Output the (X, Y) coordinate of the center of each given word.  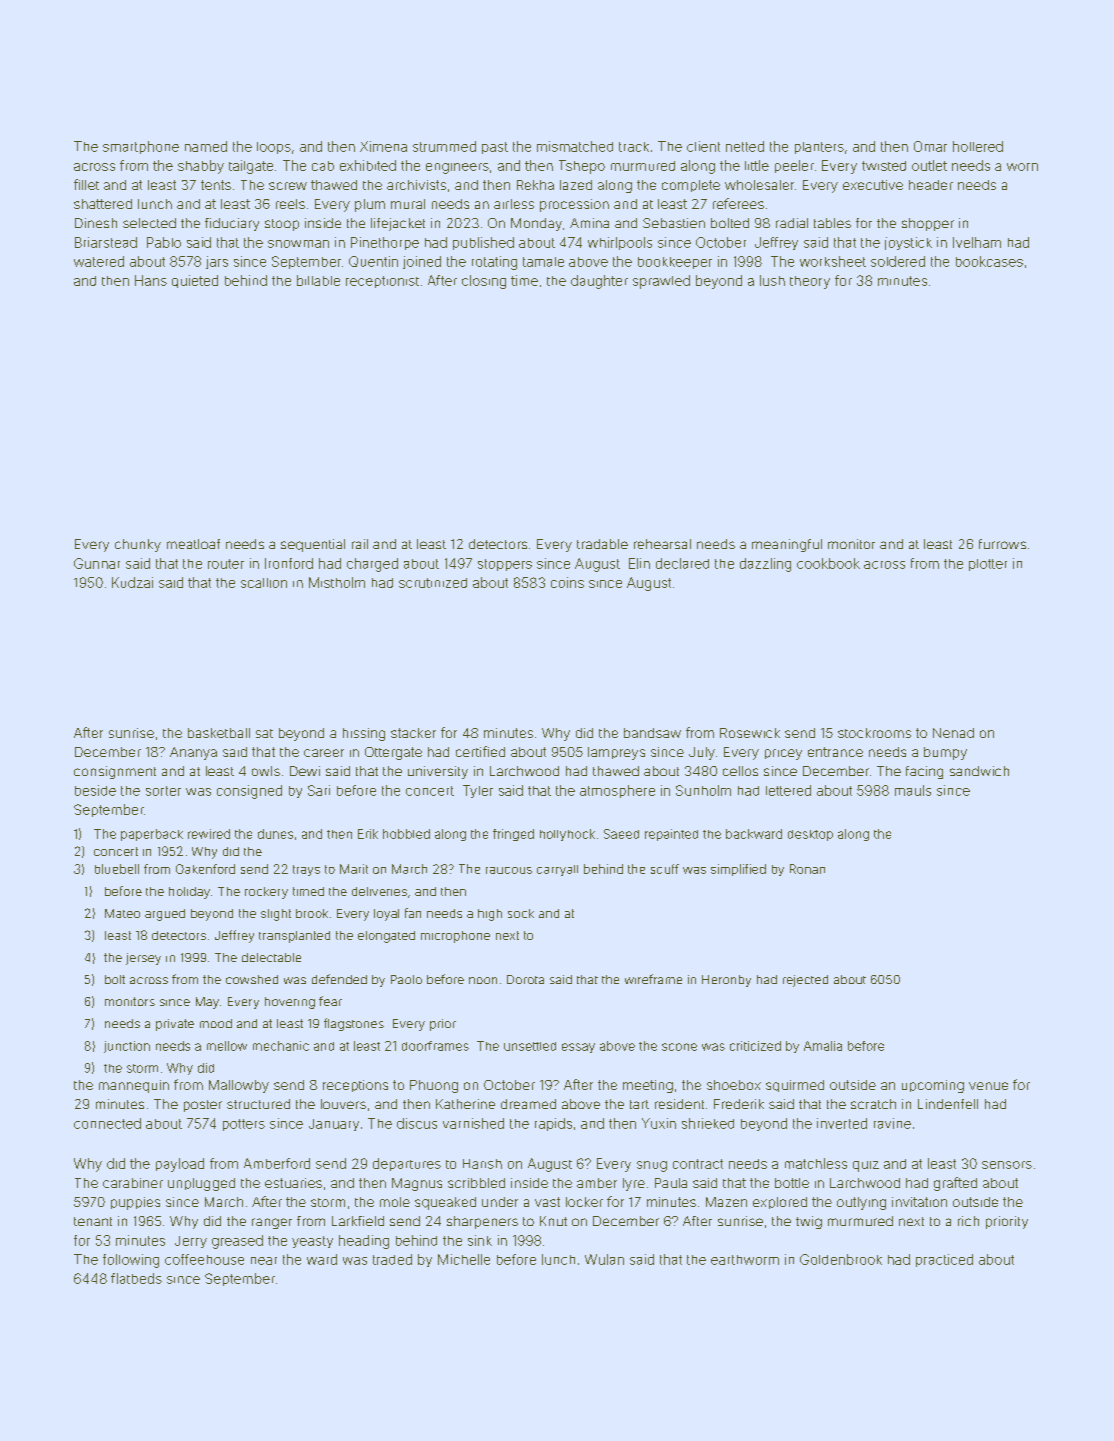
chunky (138, 545)
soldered (898, 261)
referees (738, 203)
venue (988, 1086)
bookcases (989, 261)
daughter (599, 282)
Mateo (122, 913)
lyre (634, 1184)
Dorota (525, 979)
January (334, 1125)
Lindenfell (948, 1104)
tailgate (251, 167)
